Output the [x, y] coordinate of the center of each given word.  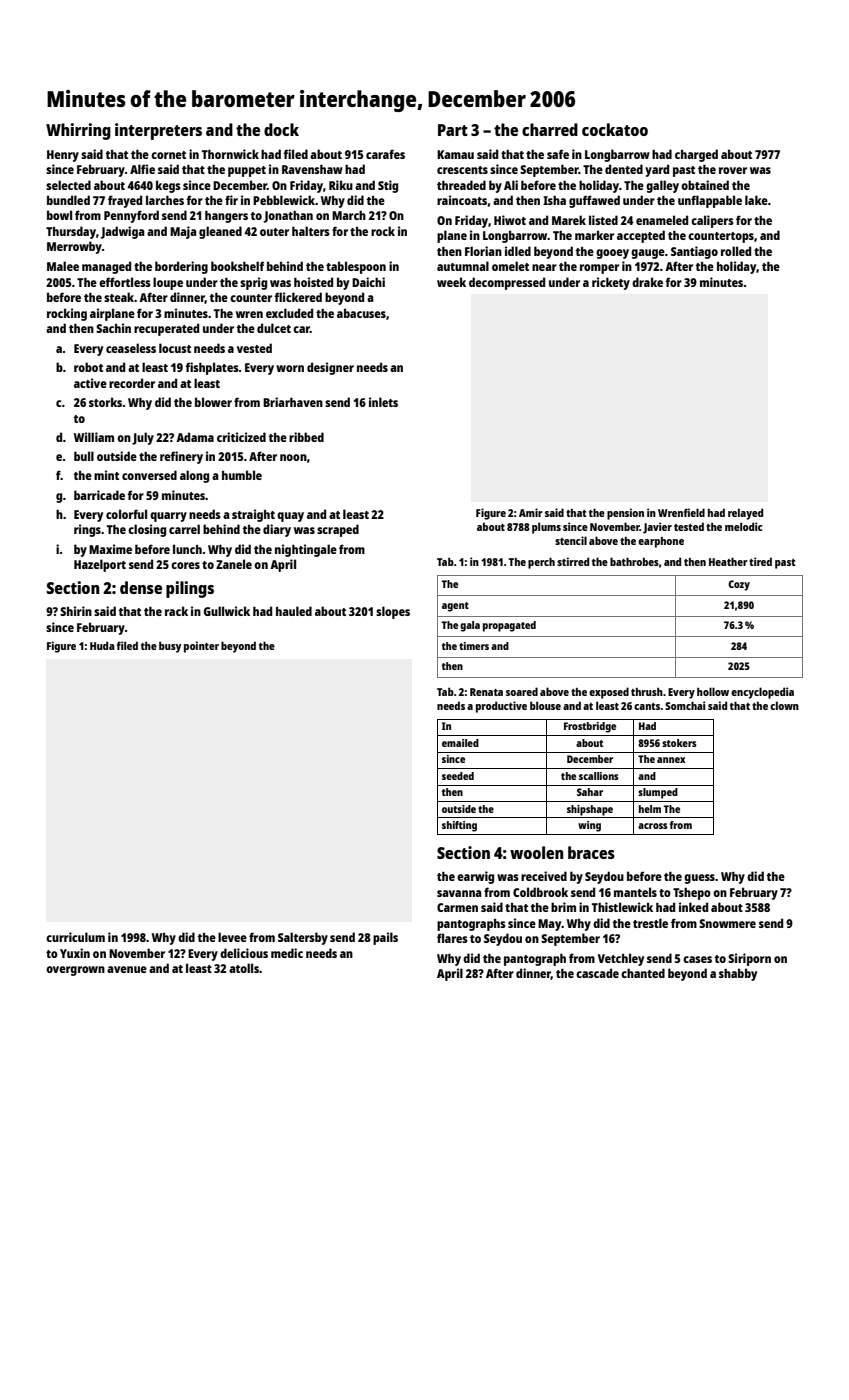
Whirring [78, 131]
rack [176, 611]
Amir [531, 512]
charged [696, 155]
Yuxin [75, 953]
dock [281, 129]
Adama [195, 437]
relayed [745, 514]
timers [474, 646]
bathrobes [634, 561]
